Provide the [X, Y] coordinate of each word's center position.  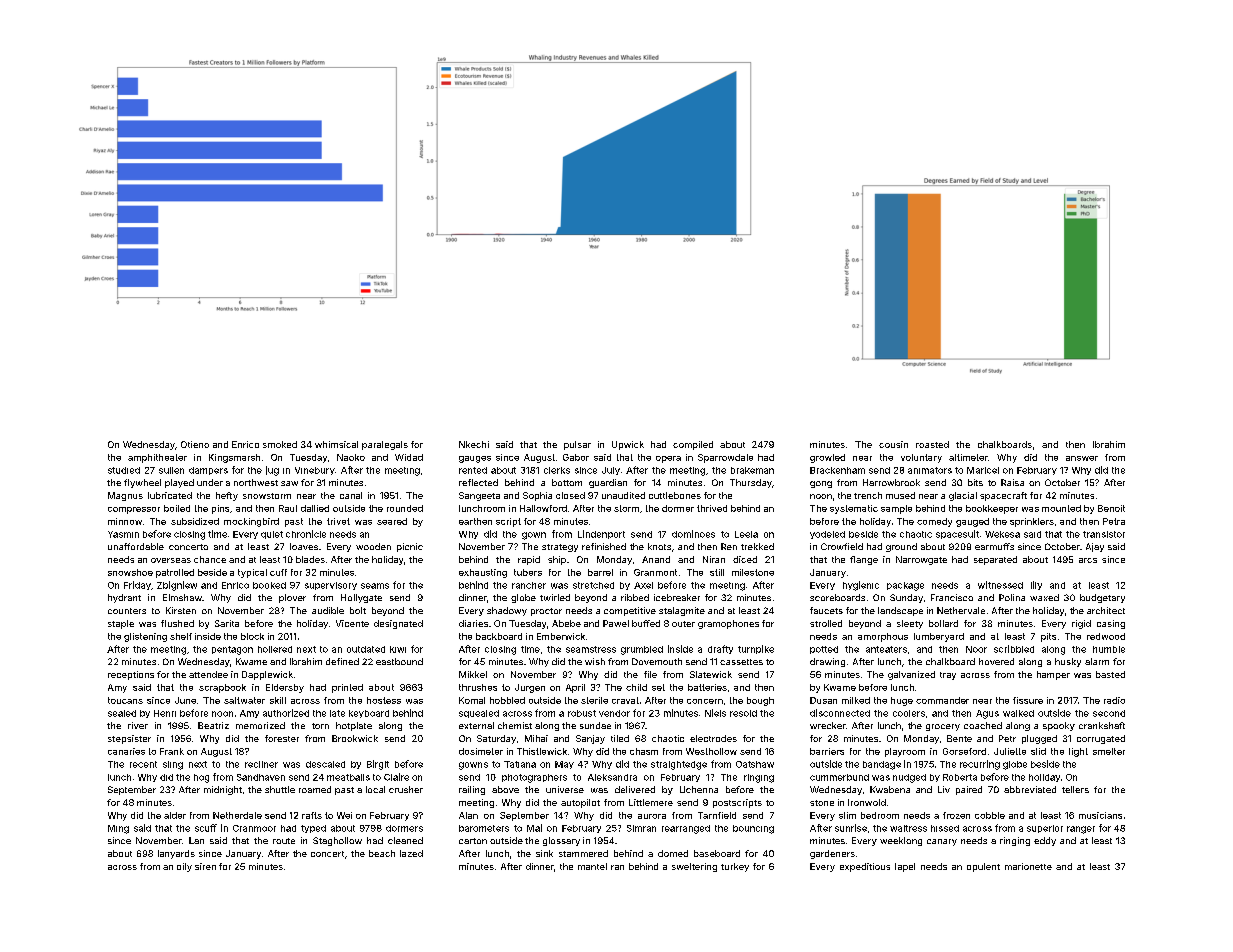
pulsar [577, 445]
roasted [932, 444]
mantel [592, 866]
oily [184, 867]
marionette [1028, 866]
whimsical [336, 444]
